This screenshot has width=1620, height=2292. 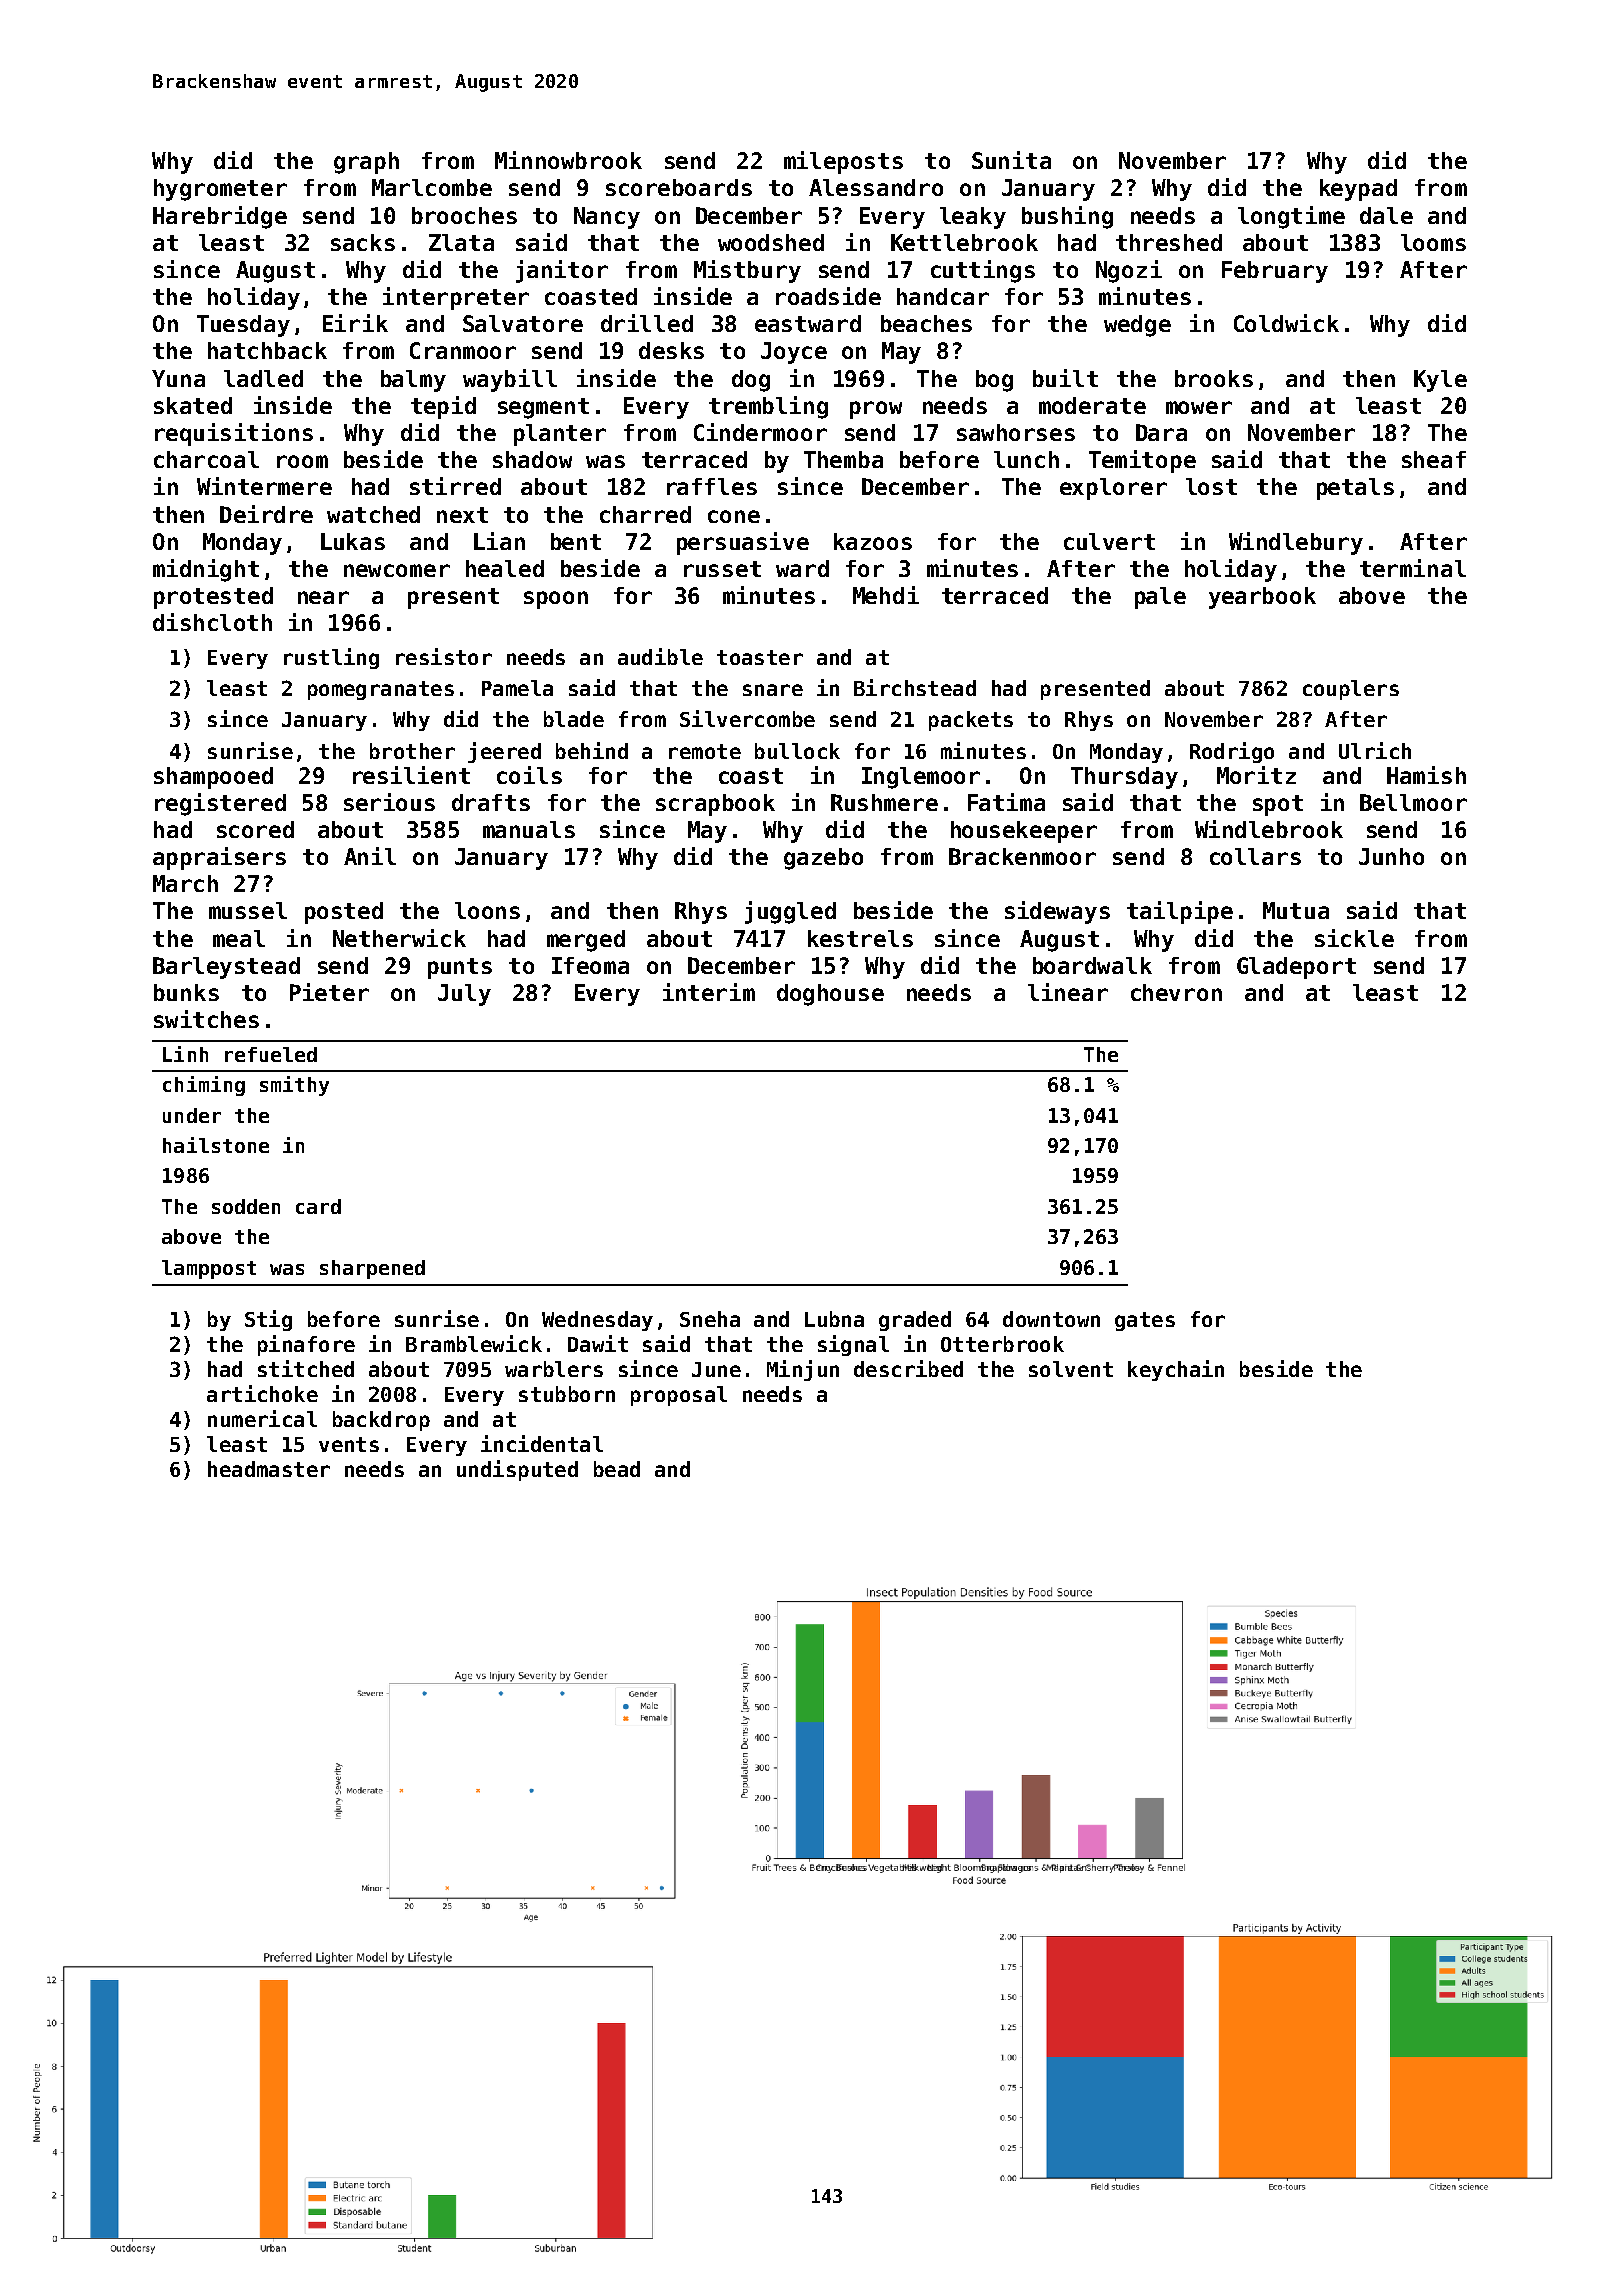 I want to click on merged, so click(x=586, y=941).
